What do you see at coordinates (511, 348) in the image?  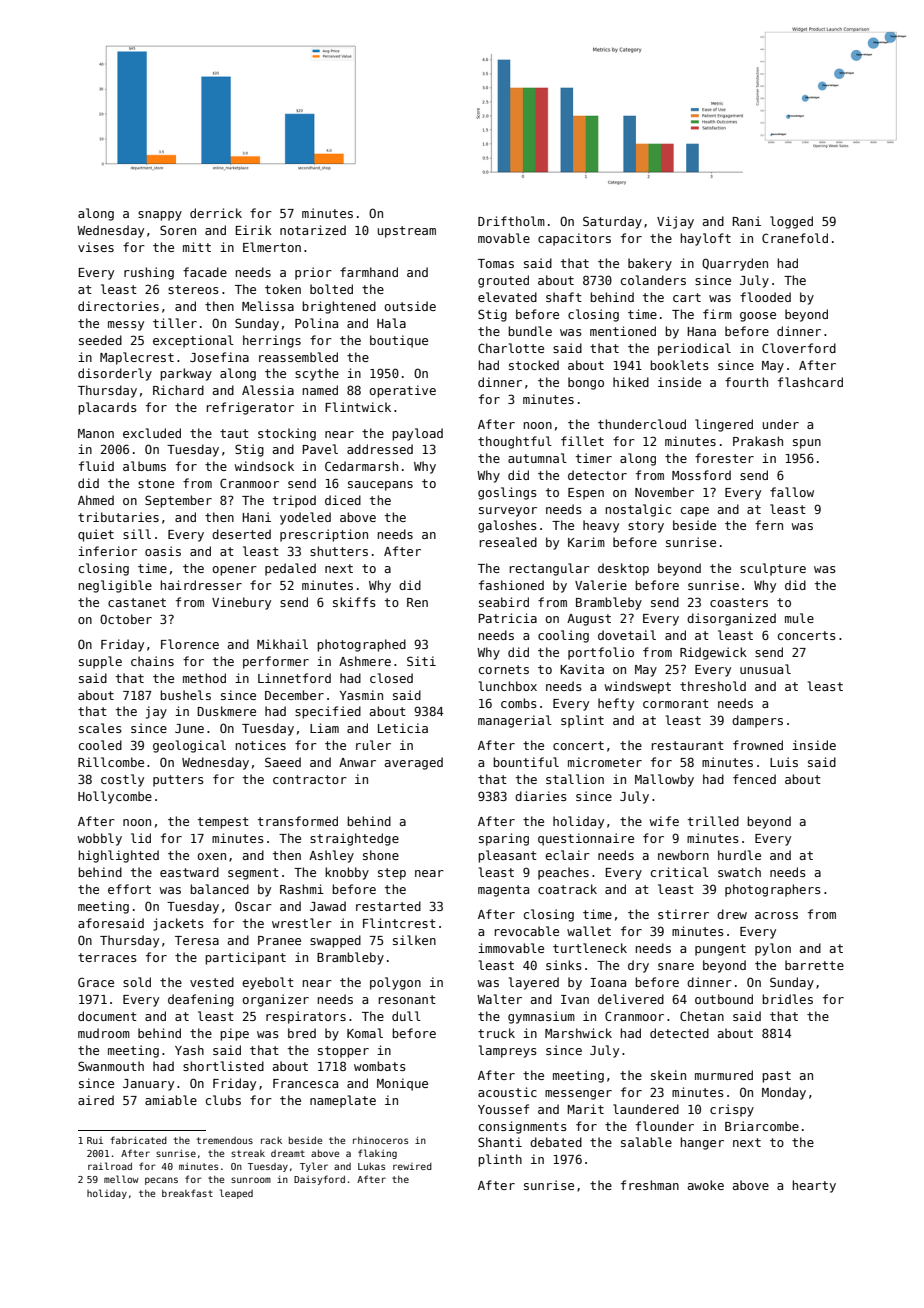 I see `Charlotte` at bounding box center [511, 348].
